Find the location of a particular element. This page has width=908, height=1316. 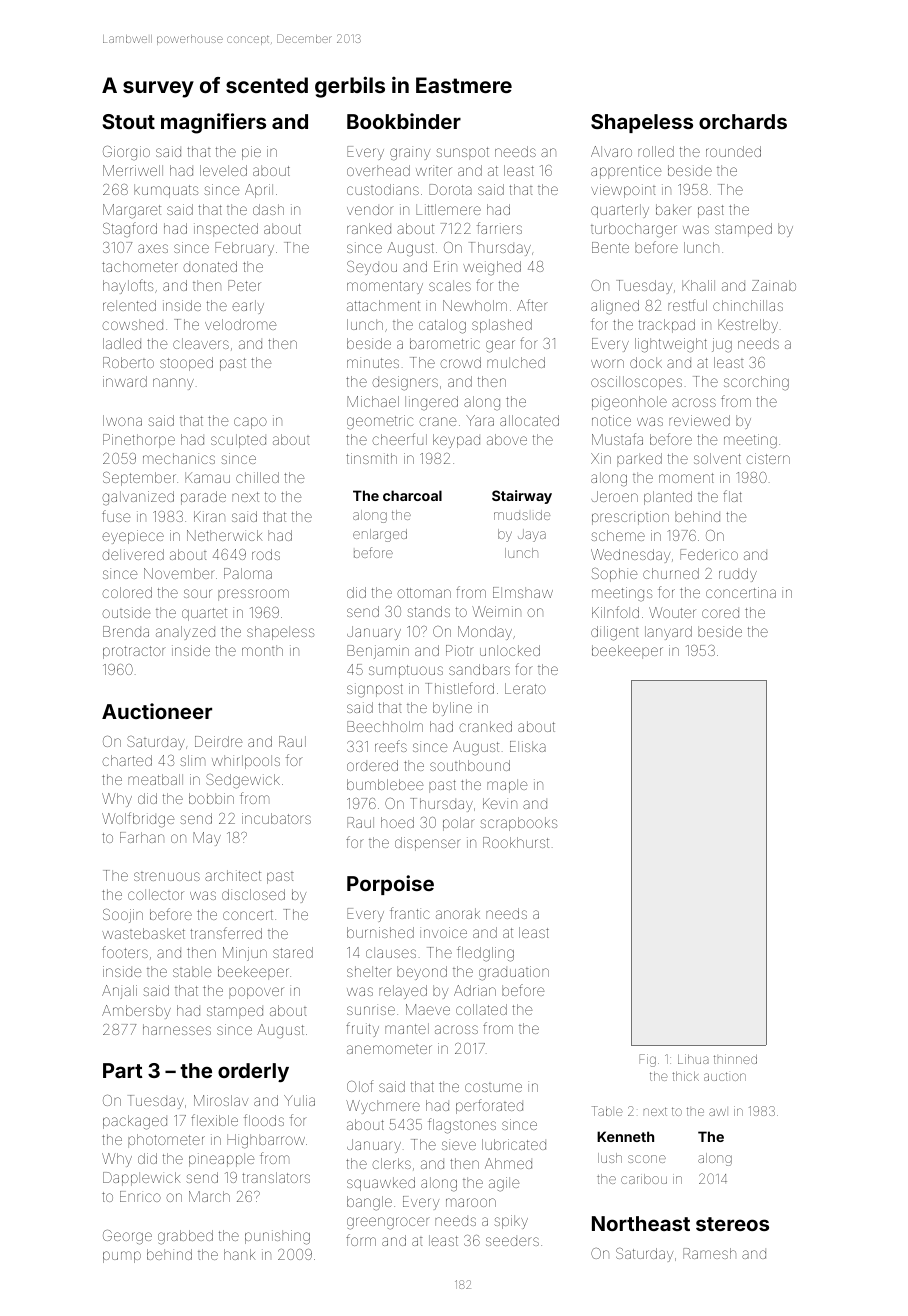

sculpted is located at coordinates (238, 441).
